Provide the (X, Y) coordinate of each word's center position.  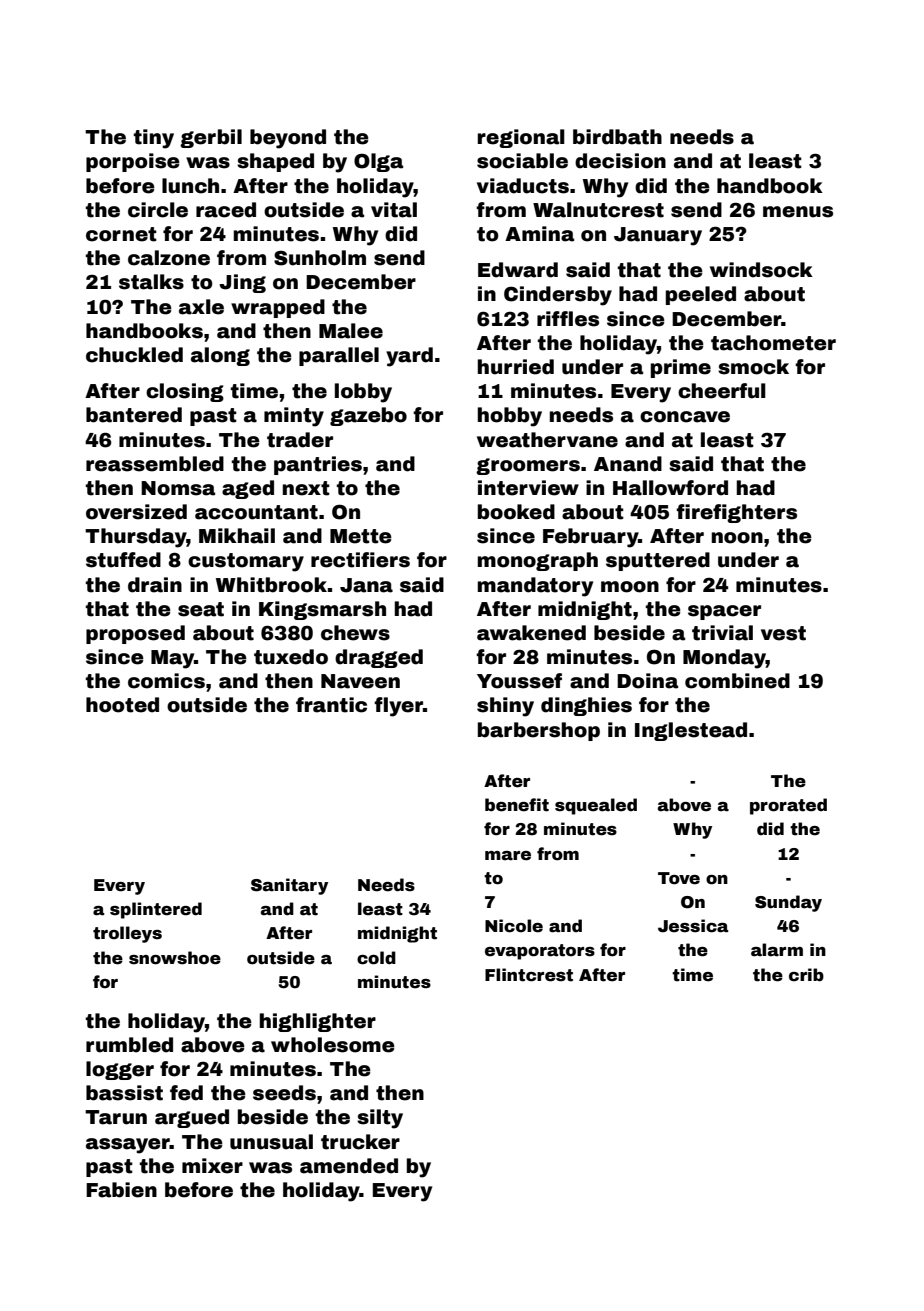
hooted (122, 705)
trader (300, 440)
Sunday (788, 903)
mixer (212, 1166)
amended (349, 1166)
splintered (156, 910)
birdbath (617, 137)
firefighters (736, 513)
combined (737, 681)
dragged (379, 658)
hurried (516, 367)
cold (376, 958)
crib (806, 975)
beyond (288, 139)
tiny (154, 139)
